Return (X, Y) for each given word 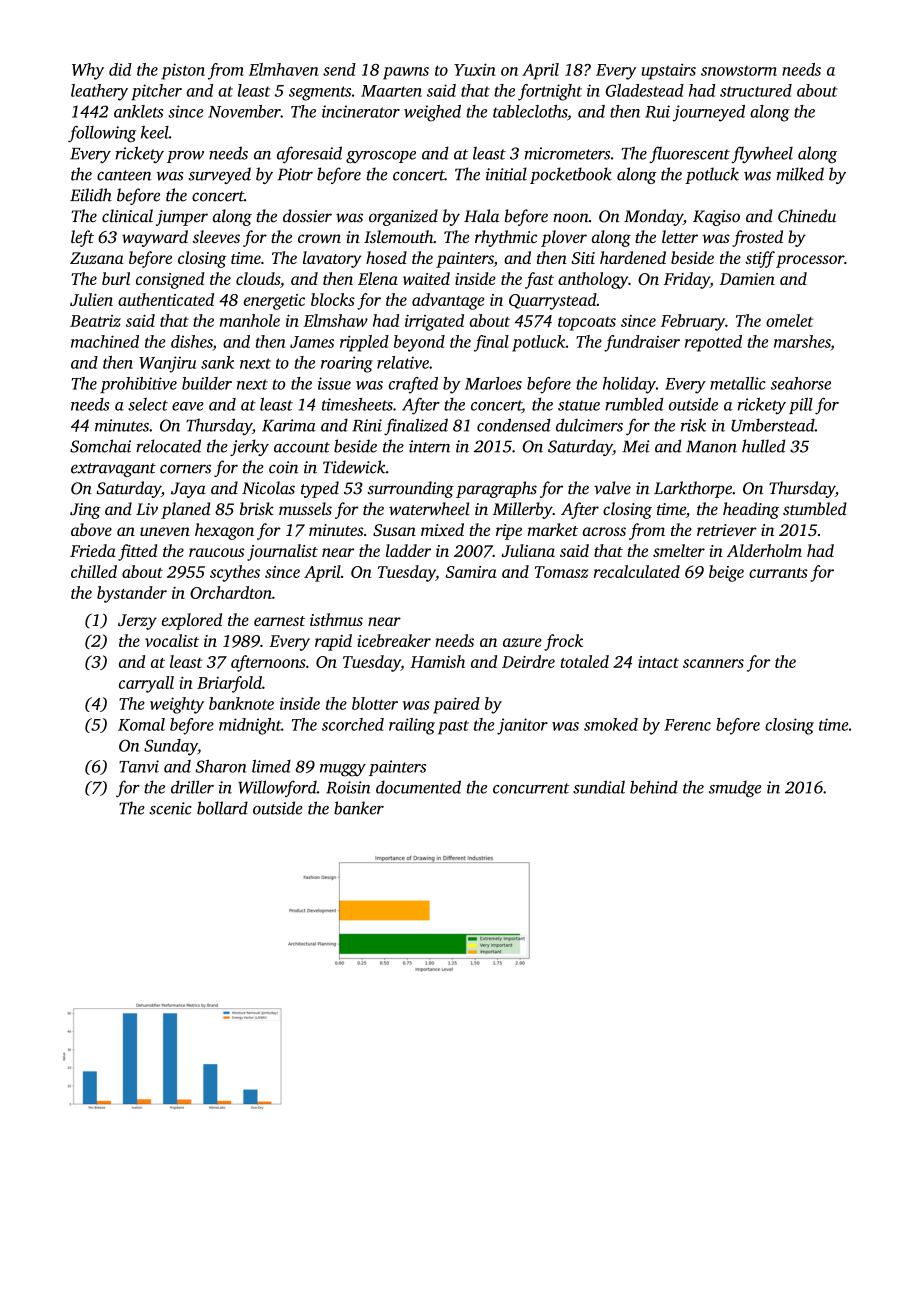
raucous (216, 552)
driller (192, 787)
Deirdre (528, 661)
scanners (713, 663)
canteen (124, 175)
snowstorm (739, 71)
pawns (406, 73)
